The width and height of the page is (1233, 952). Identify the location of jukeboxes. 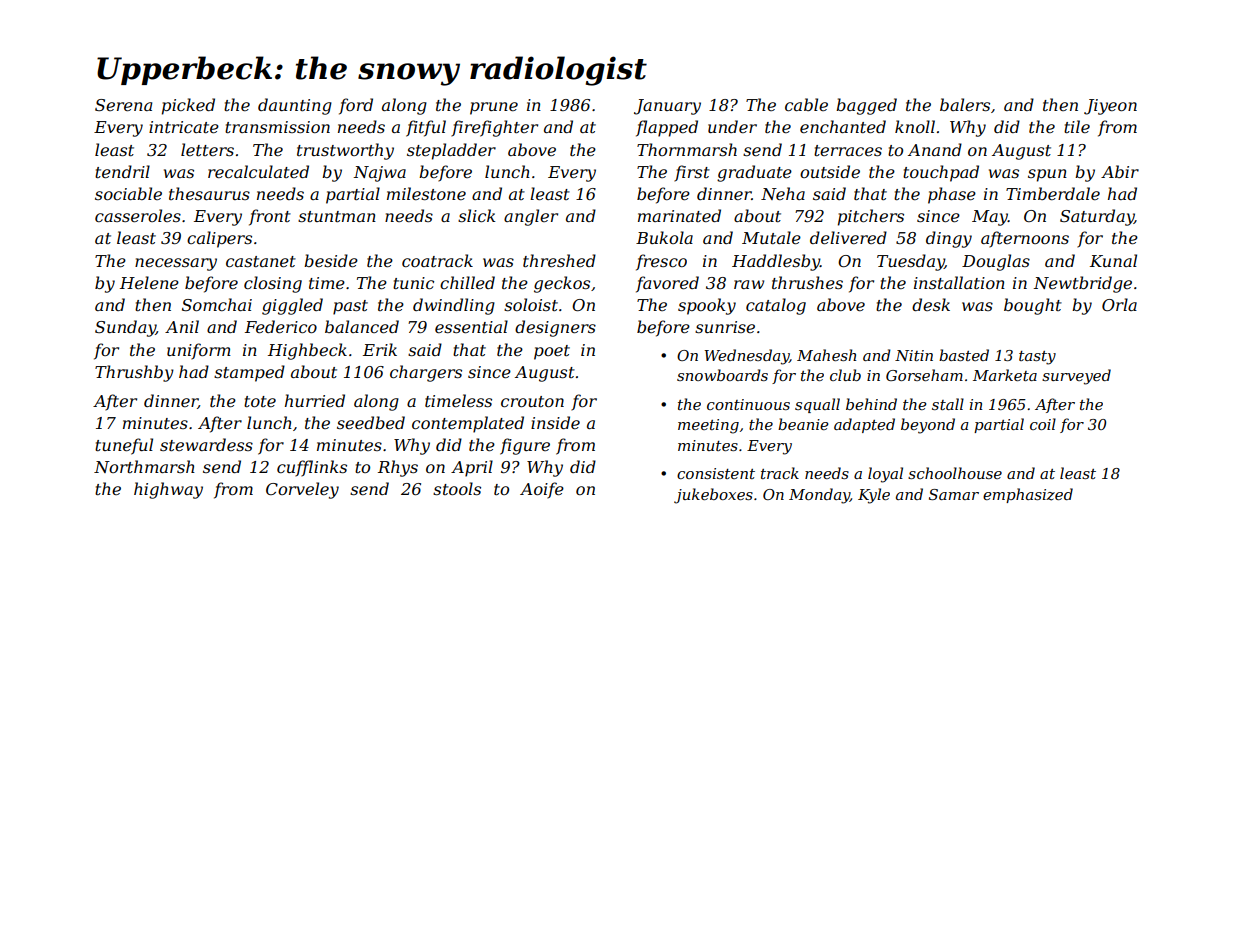
(713, 496).
